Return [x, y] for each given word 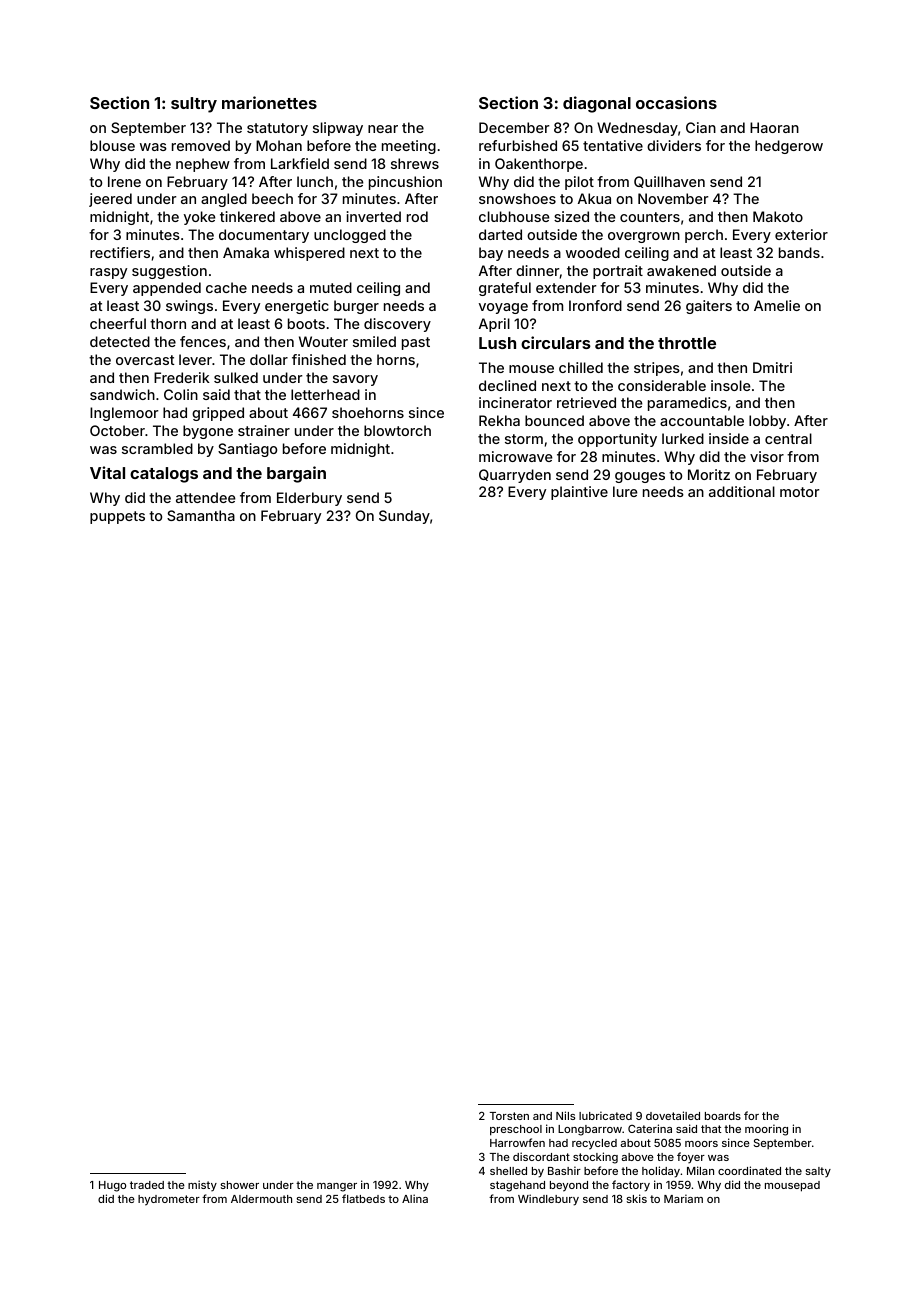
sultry [194, 105]
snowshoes [517, 198]
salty [818, 1172]
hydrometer [169, 1200]
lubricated [605, 1115]
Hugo [112, 1186]
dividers [674, 145]
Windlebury [548, 1200]
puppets [117, 517]
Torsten [509, 1116]
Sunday [404, 517]
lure [625, 491]
